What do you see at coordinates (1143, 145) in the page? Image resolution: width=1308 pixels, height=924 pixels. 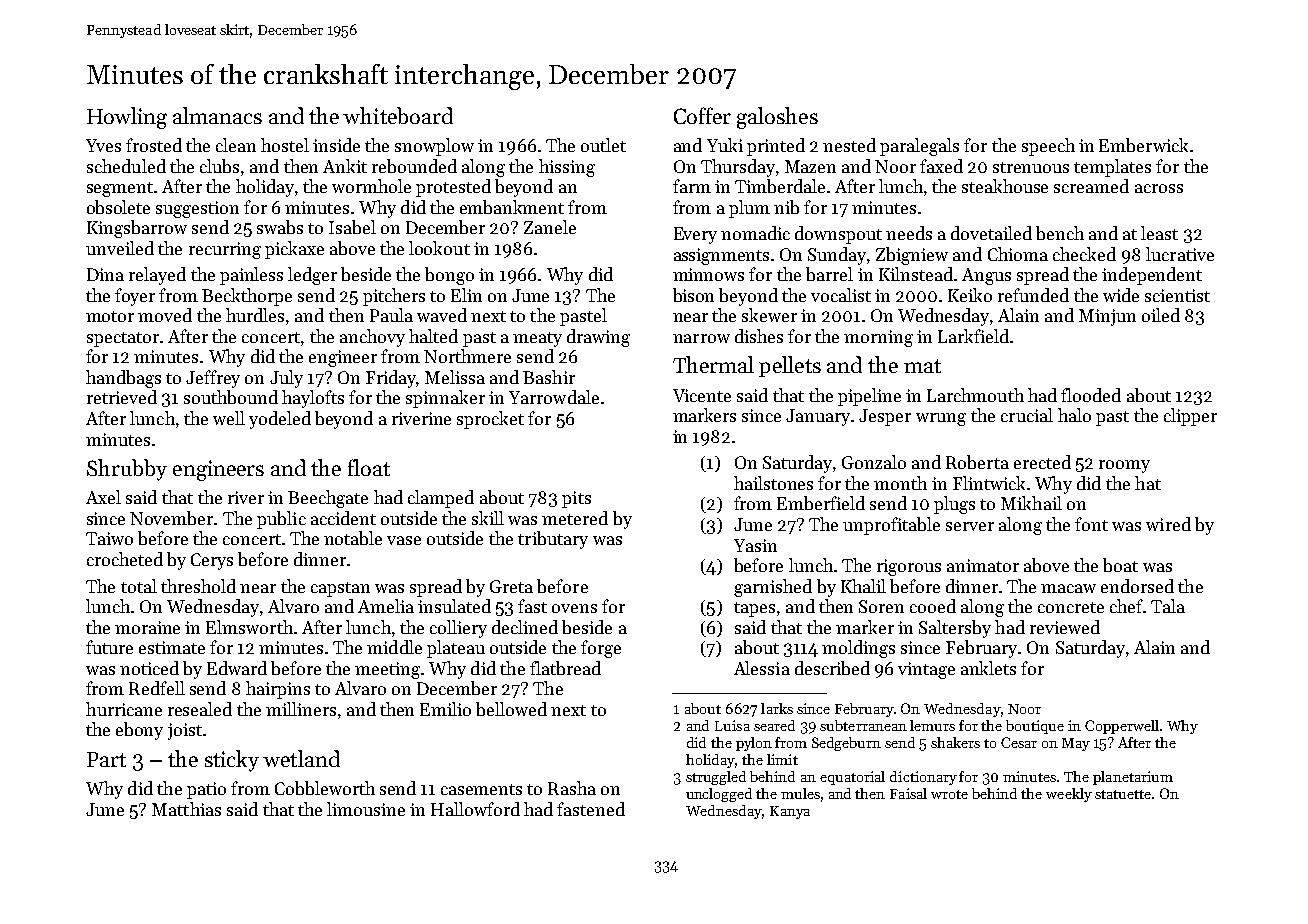 I see `Emberwick` at bounding box center [1143, 145].
